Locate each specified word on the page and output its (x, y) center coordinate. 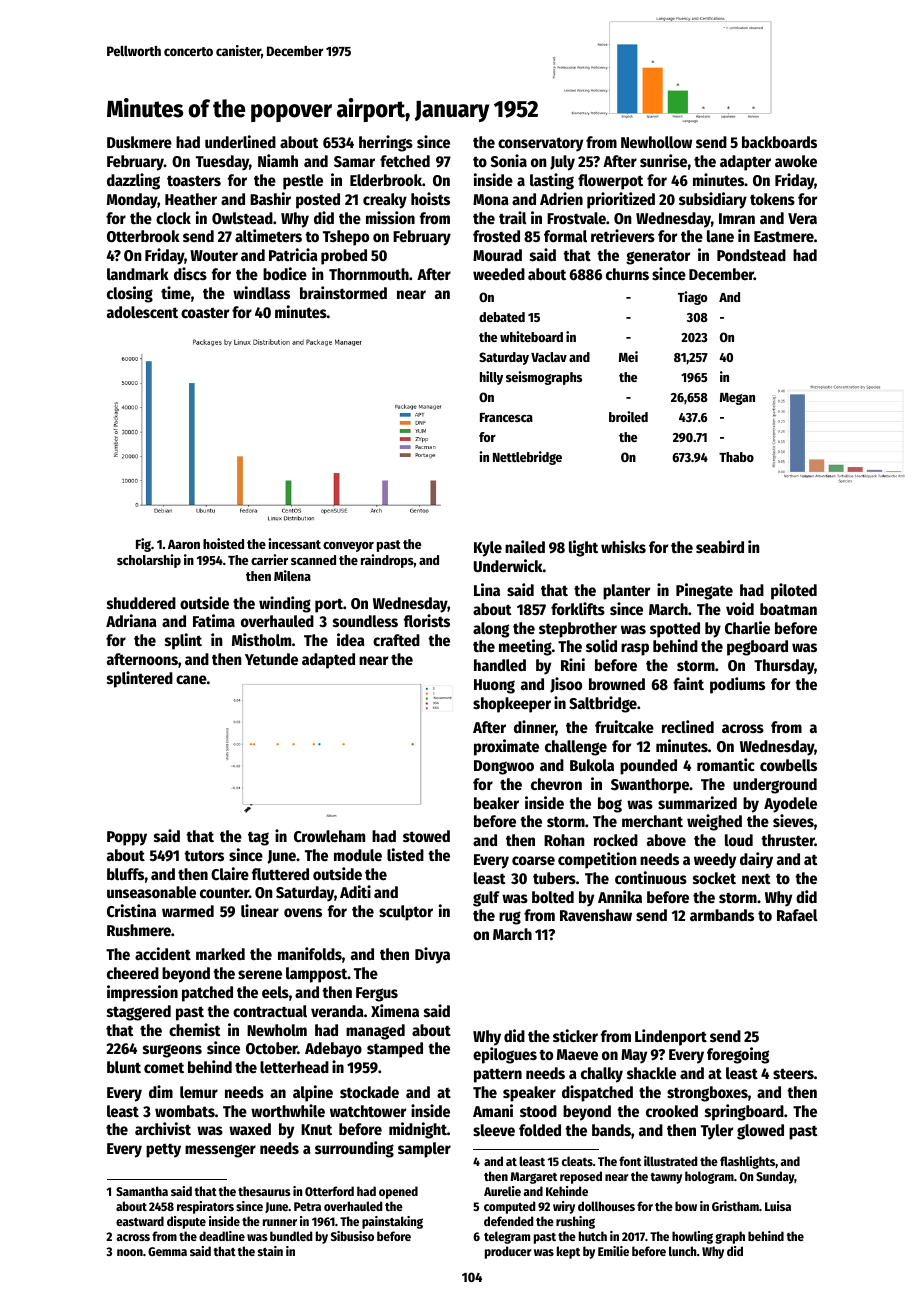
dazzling (133, 181)
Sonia (509, 160)
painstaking (392, 1222)
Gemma (167, 1251)
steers (793, 1073)
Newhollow (656, 142)
